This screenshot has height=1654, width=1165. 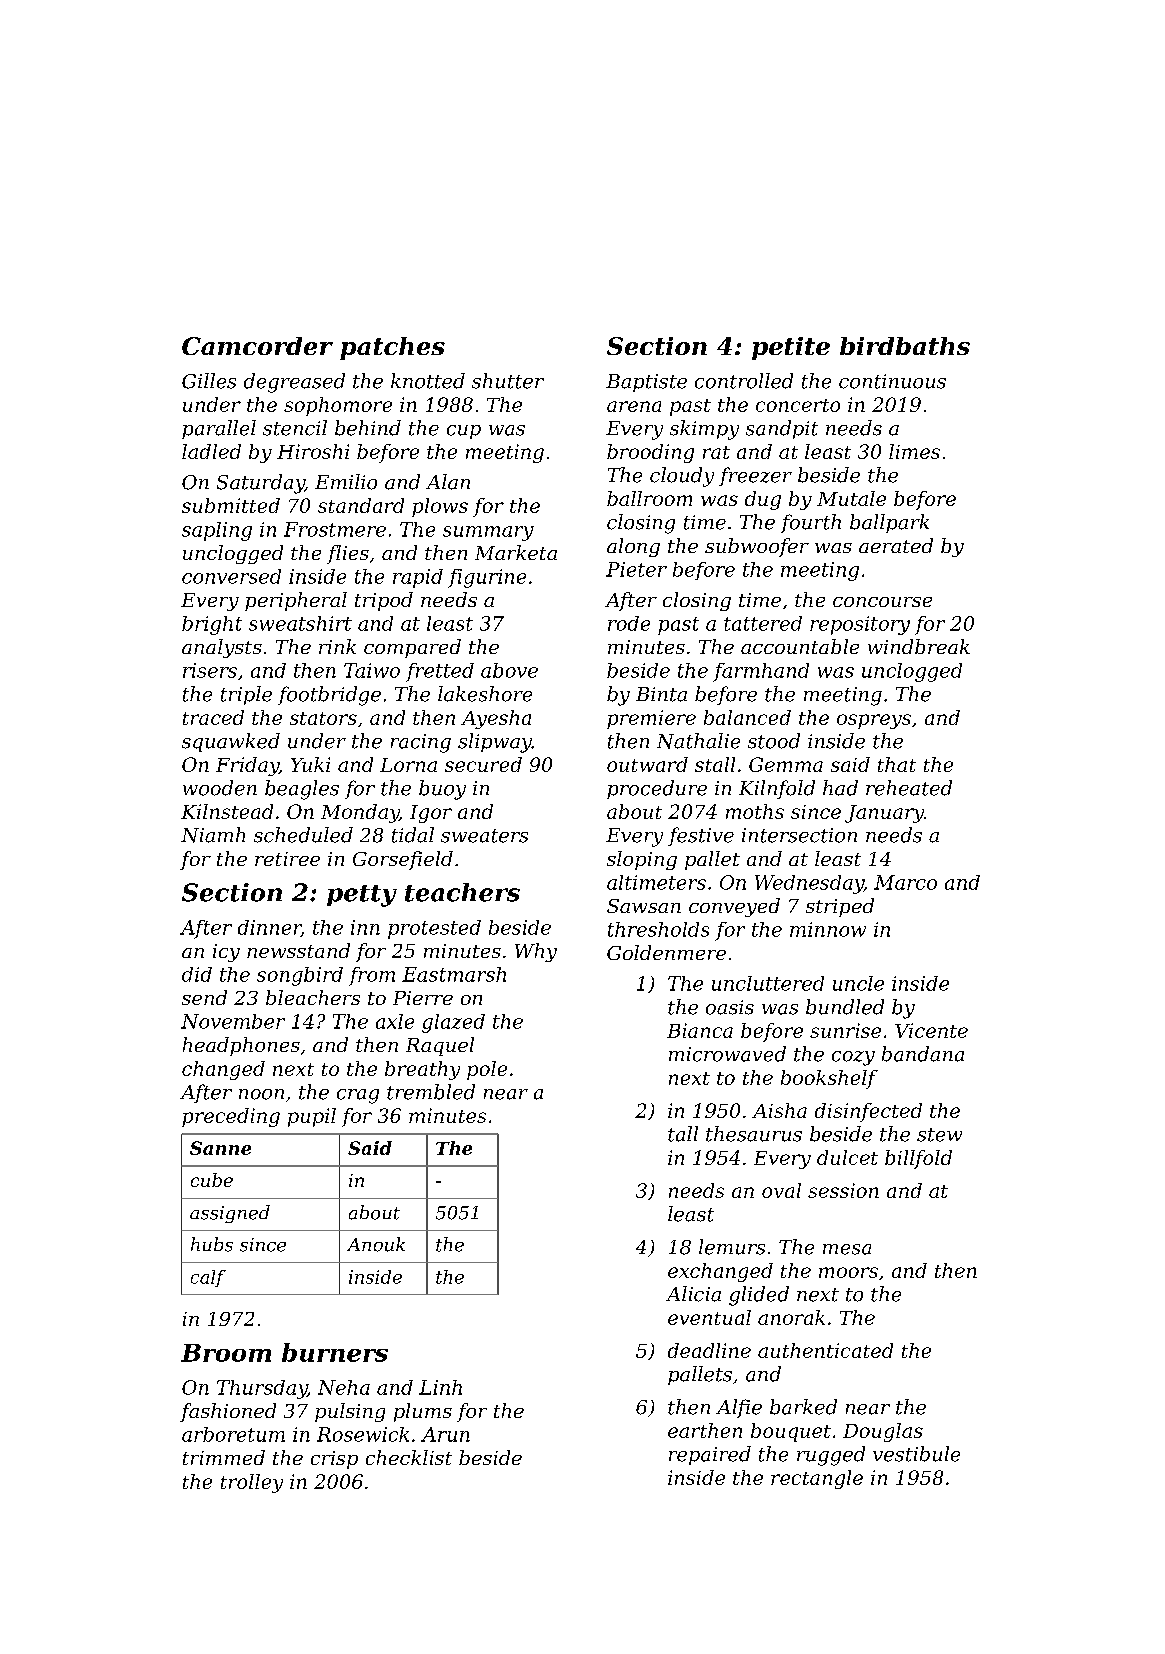 I want to click on Baptiste, so click(x=646, y=383).
